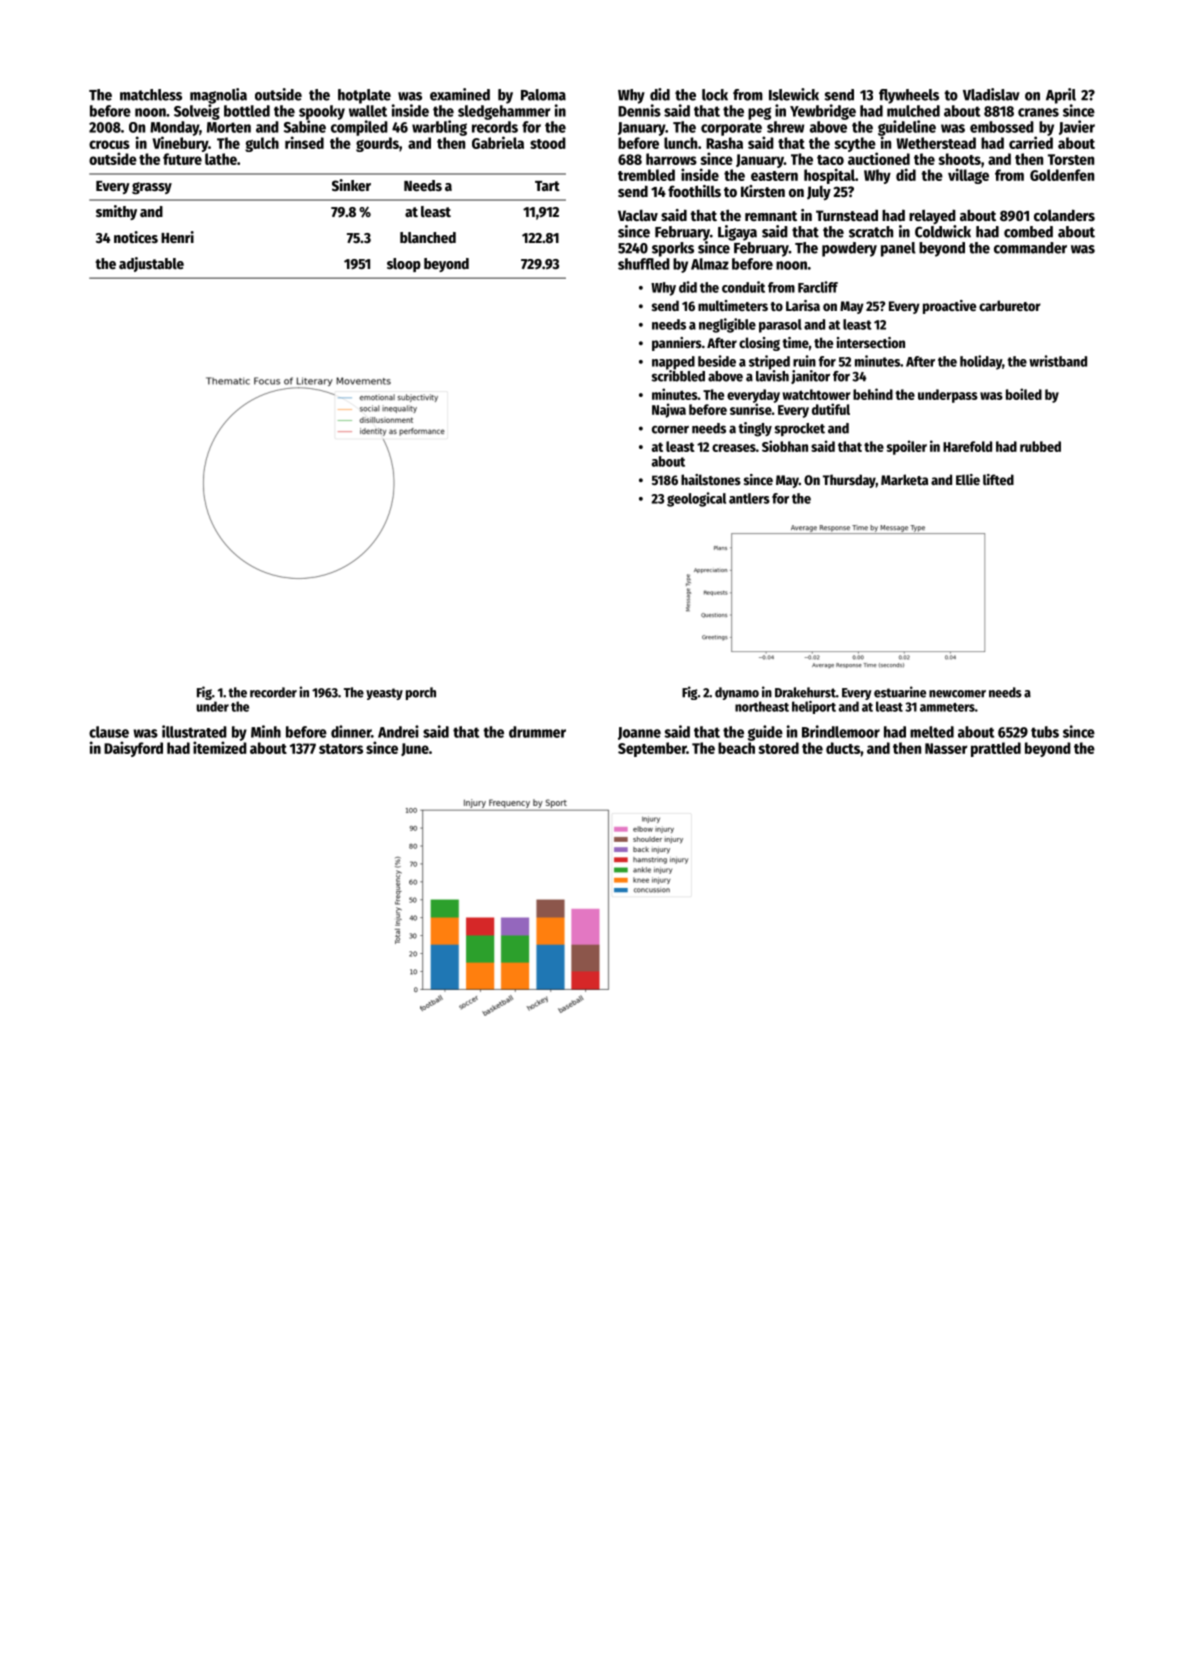 This page has height=1674, width=1184. What do you see at coordinates (460, 94) in the page?
I see `examined` at bounding box center [460, 94].
